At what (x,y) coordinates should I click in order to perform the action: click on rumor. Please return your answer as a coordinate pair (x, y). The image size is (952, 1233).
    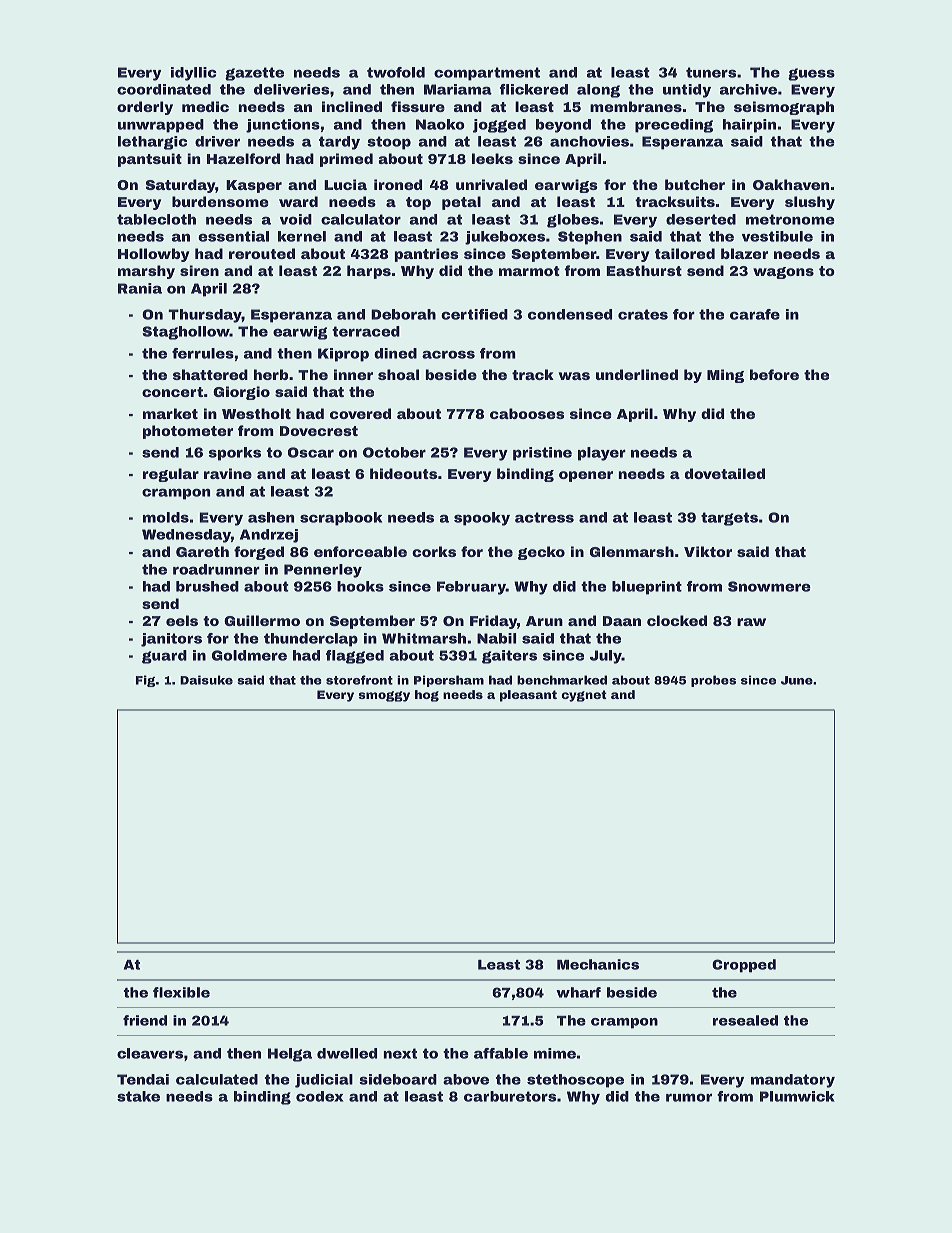
    Looking at the image, I should click on (689, 1098).
